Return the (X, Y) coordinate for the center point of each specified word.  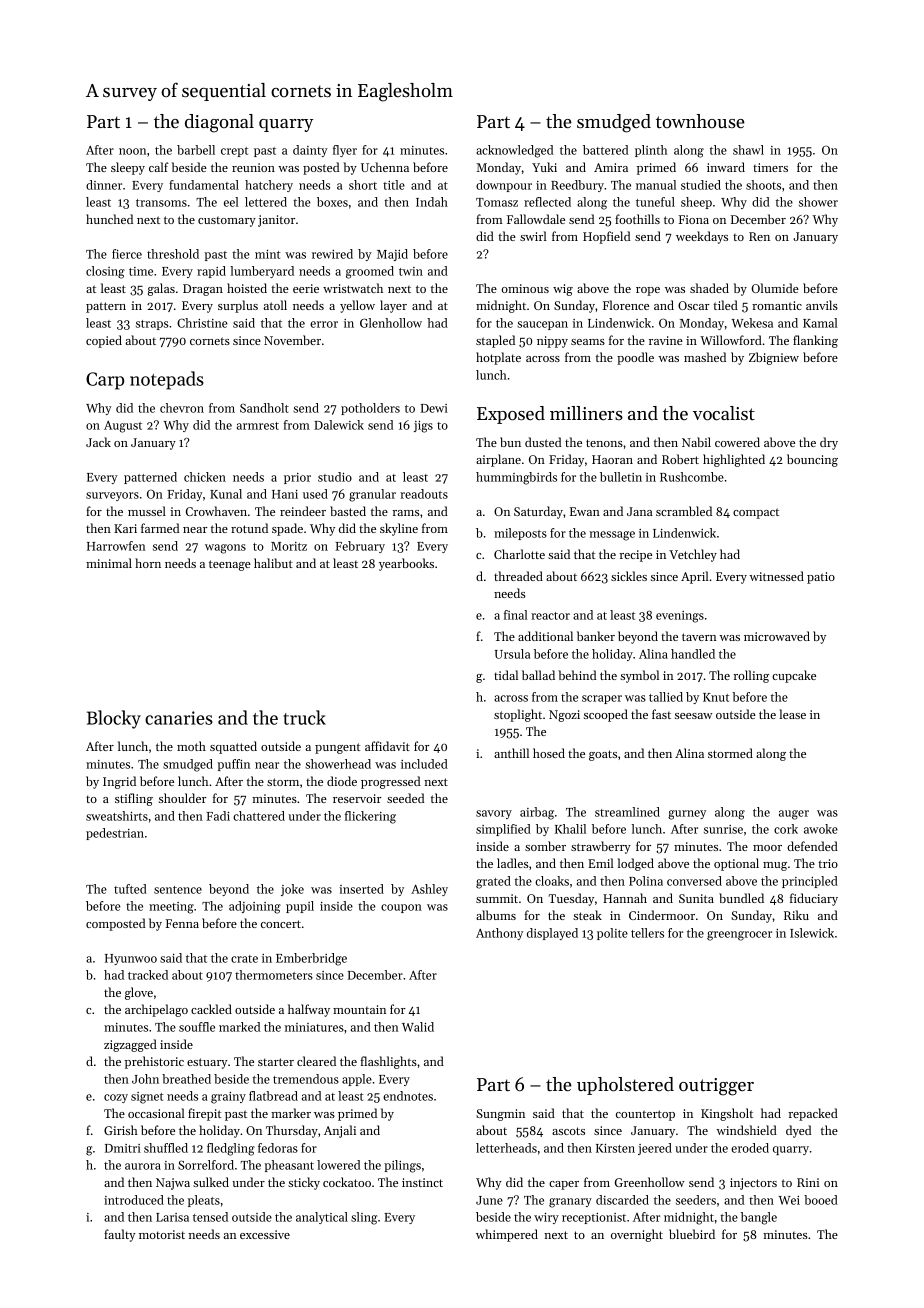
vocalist (724, 413)
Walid (418, 1027)
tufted (130, 889)
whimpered (507, 1235)
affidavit (387, 746)
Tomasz (497, 202)
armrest (258, 426)
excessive (265, 1234)
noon (132, 151)
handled (693, 654)
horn (148, 563)
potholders (370, 409)
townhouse (700, 121)
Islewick (812, 933)
